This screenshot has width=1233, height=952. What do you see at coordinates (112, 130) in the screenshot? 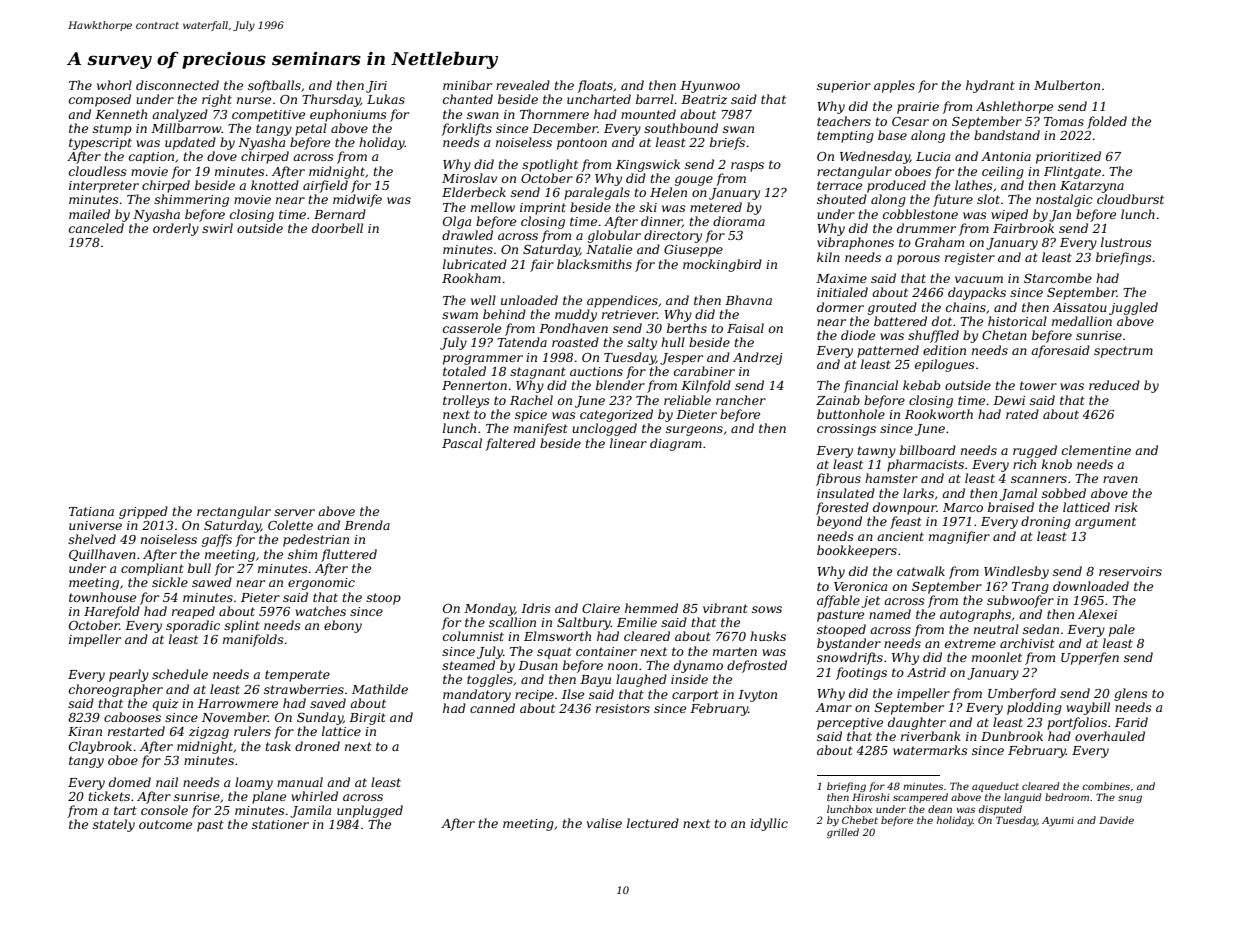
I see `stump` at bounding box center [112, 130].
